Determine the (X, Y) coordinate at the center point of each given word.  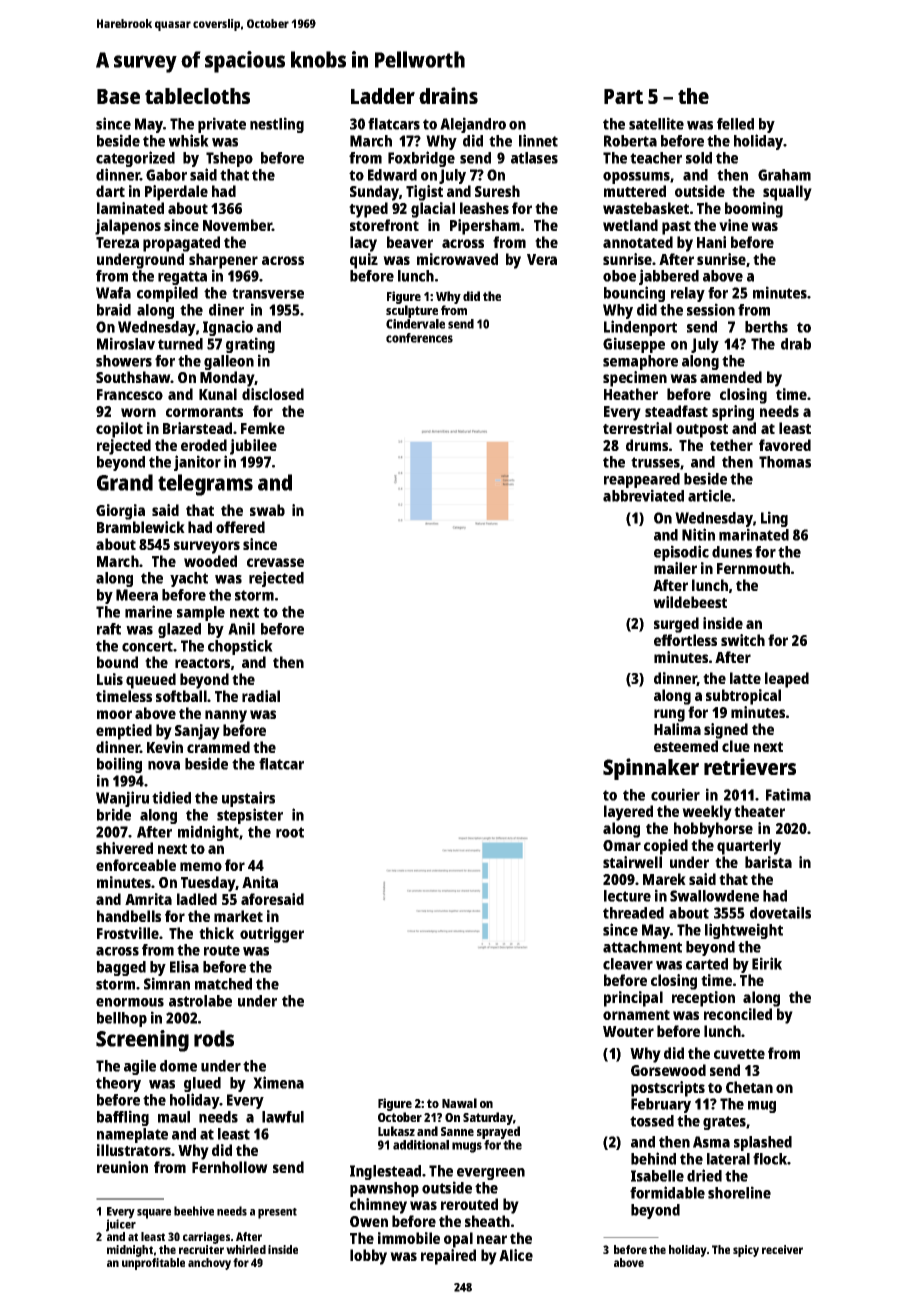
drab (796, 344)
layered (628, 813)
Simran (167, 983)
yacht (189, 579)
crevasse (275, 562)
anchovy (209, 1264)
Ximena (278, 1082)
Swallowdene (714, 896)
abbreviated (643, 495)
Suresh (497, 191)
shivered (124, 848)
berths (766, 327)
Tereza (117, 242)
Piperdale (176, 193)
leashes (484, 208)
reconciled (738, 1014)
